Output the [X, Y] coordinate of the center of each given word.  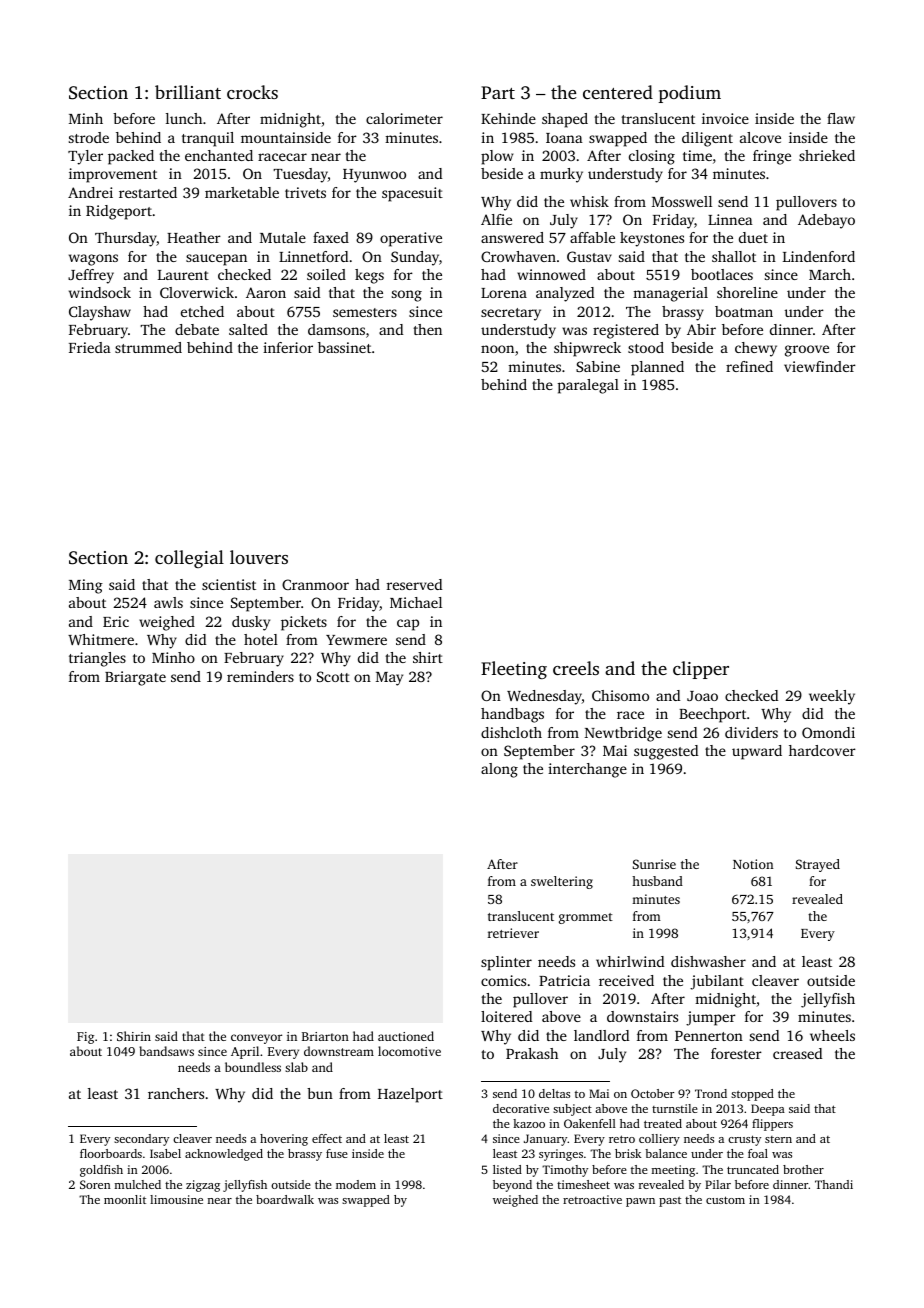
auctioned [406, 1036]
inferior [288, 347]
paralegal [588, 386]
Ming [86, 586]
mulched [138, 1184]
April [245, 1052]
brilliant [188, 92]
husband [657, 881]
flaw [841, 118]
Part [498, 92]
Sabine [598, 366]
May [389, 679]
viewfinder [820, 366]
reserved [414, 584]
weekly [832, 697]
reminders [260, 676]
